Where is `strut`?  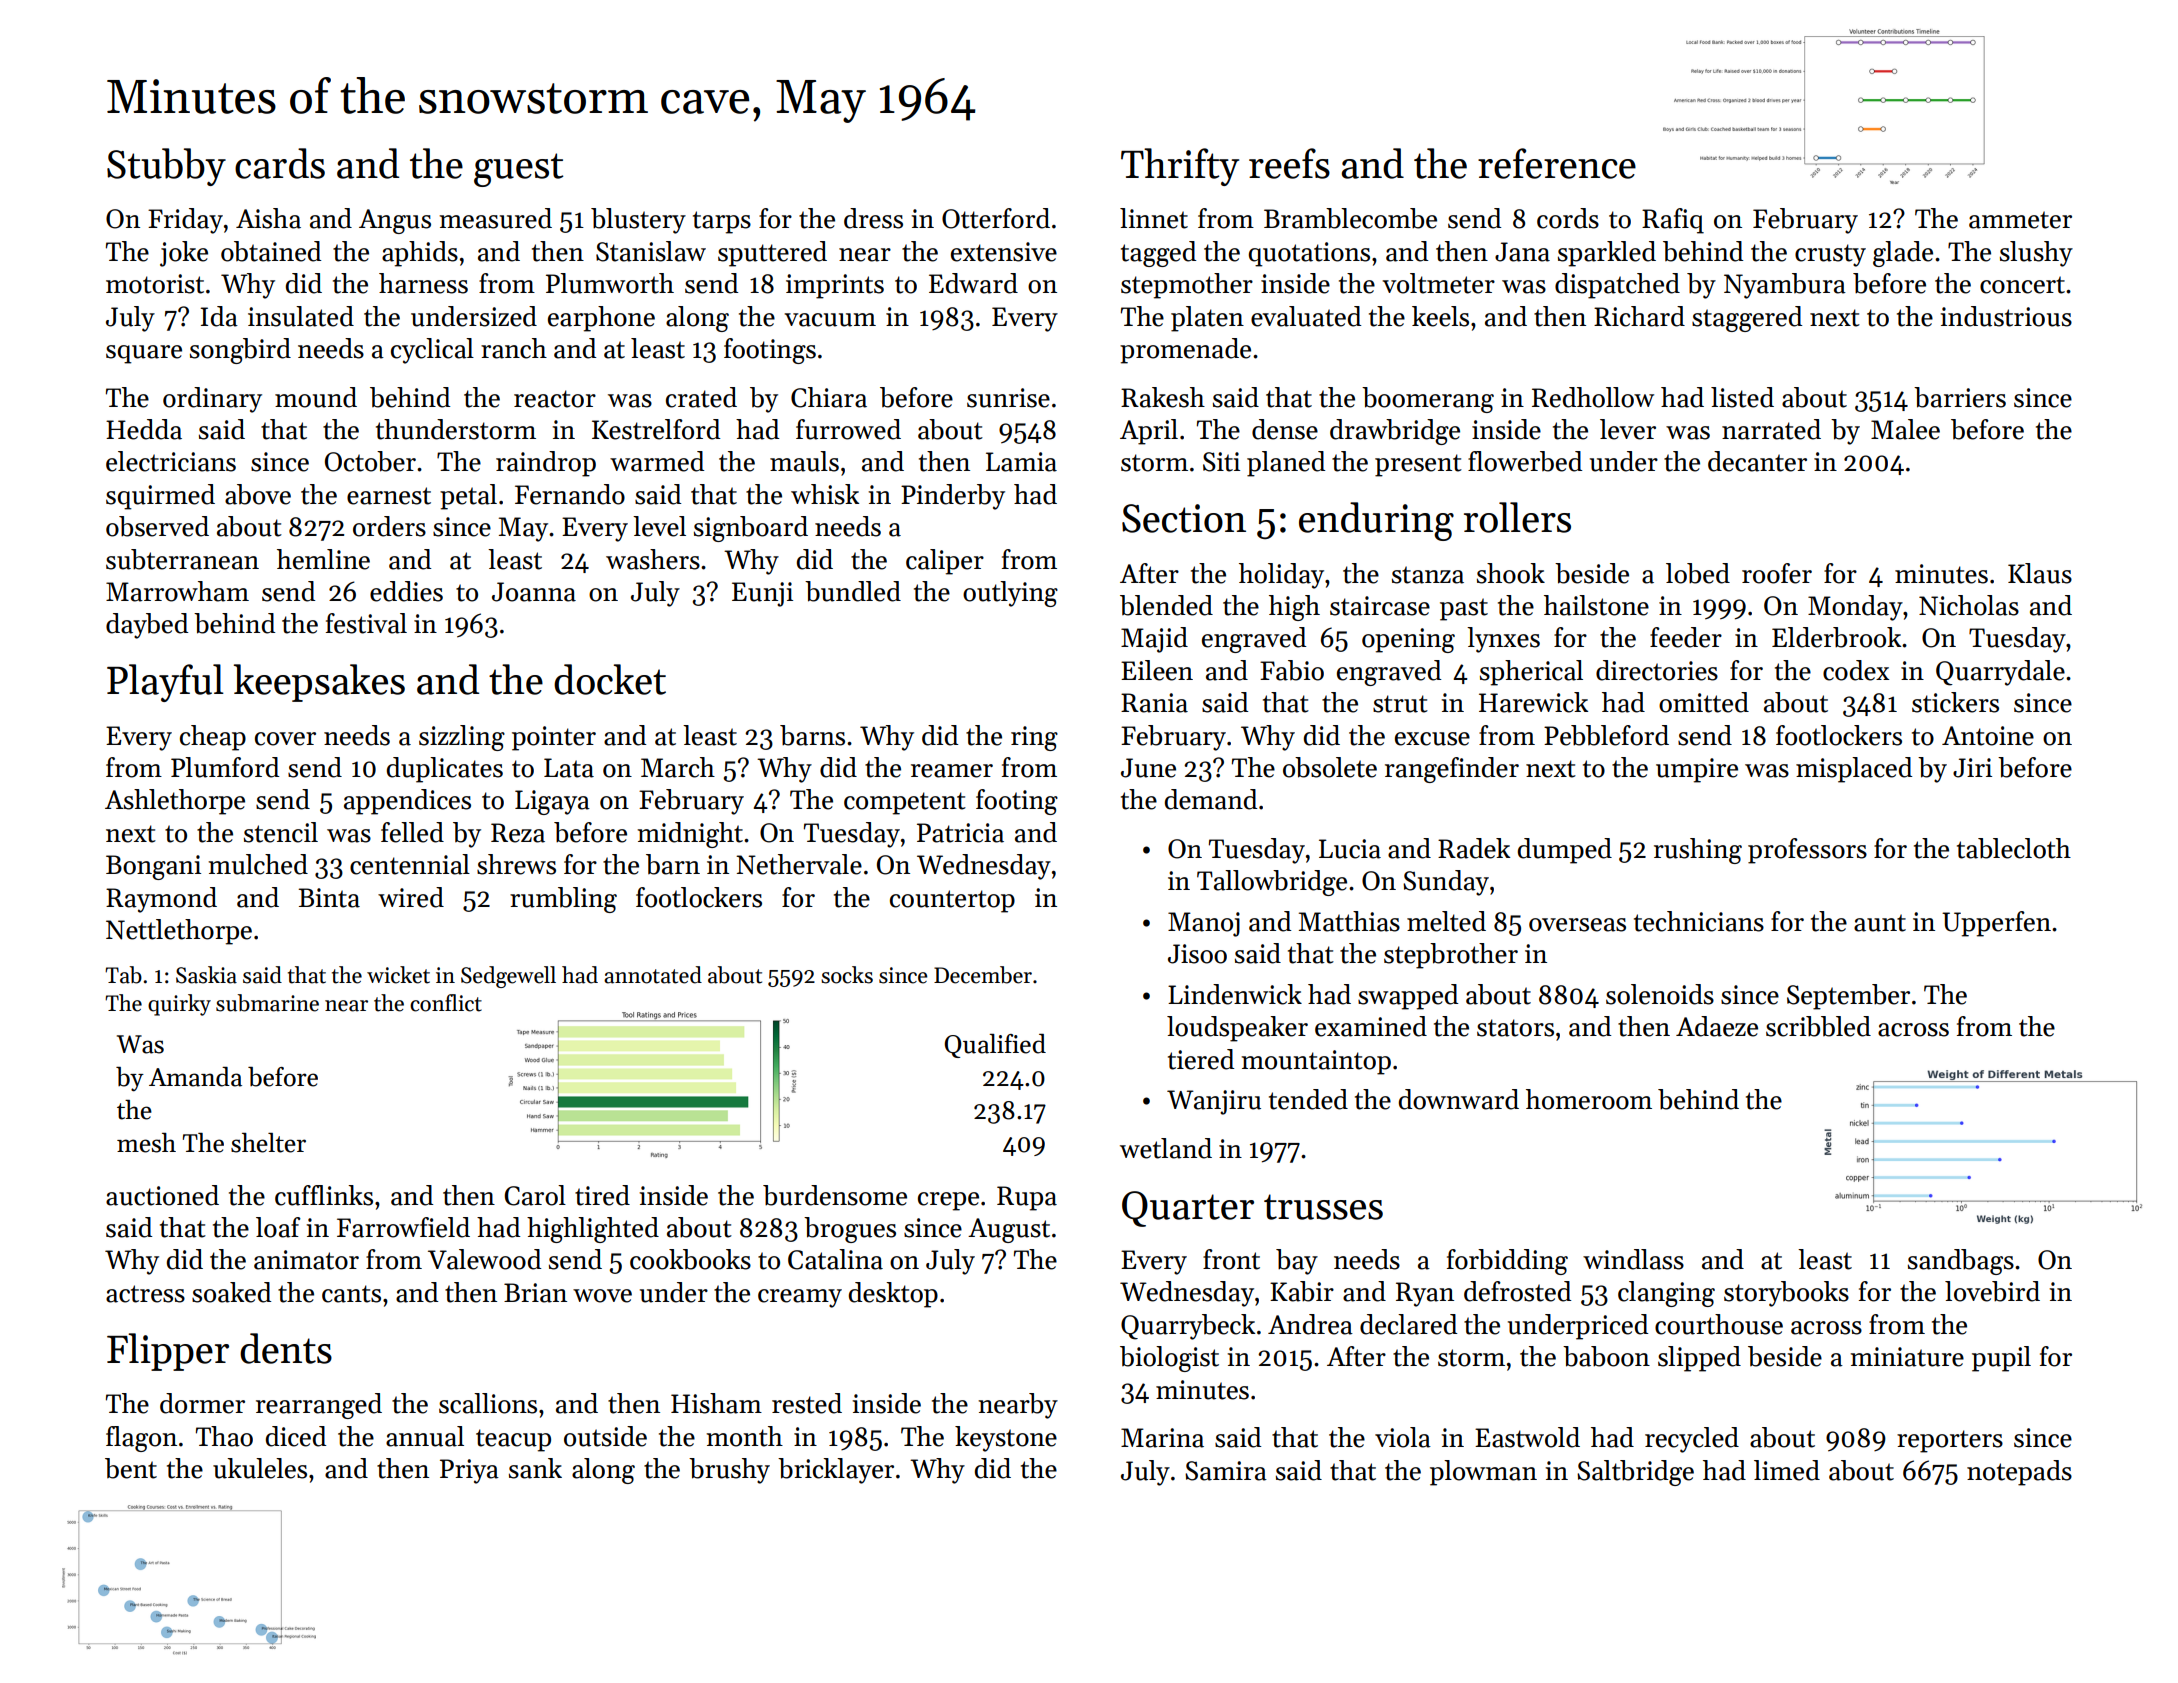 strut is located at coordinates (1400, 704).
